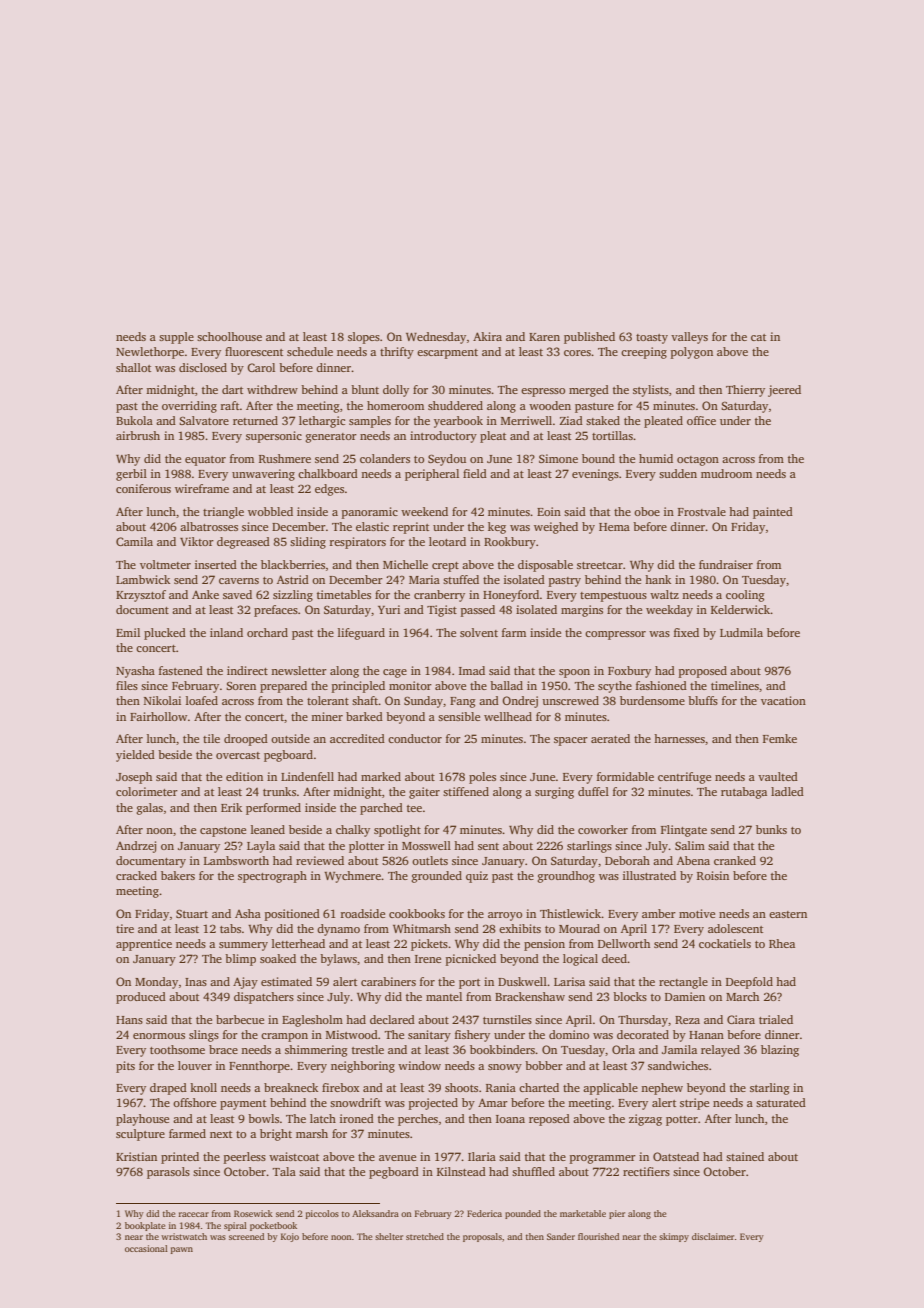 The height and width of the document is (1308, 924). Describe the element at coordinates (429, 1036) in the document. I see `sanitary` at that location.
